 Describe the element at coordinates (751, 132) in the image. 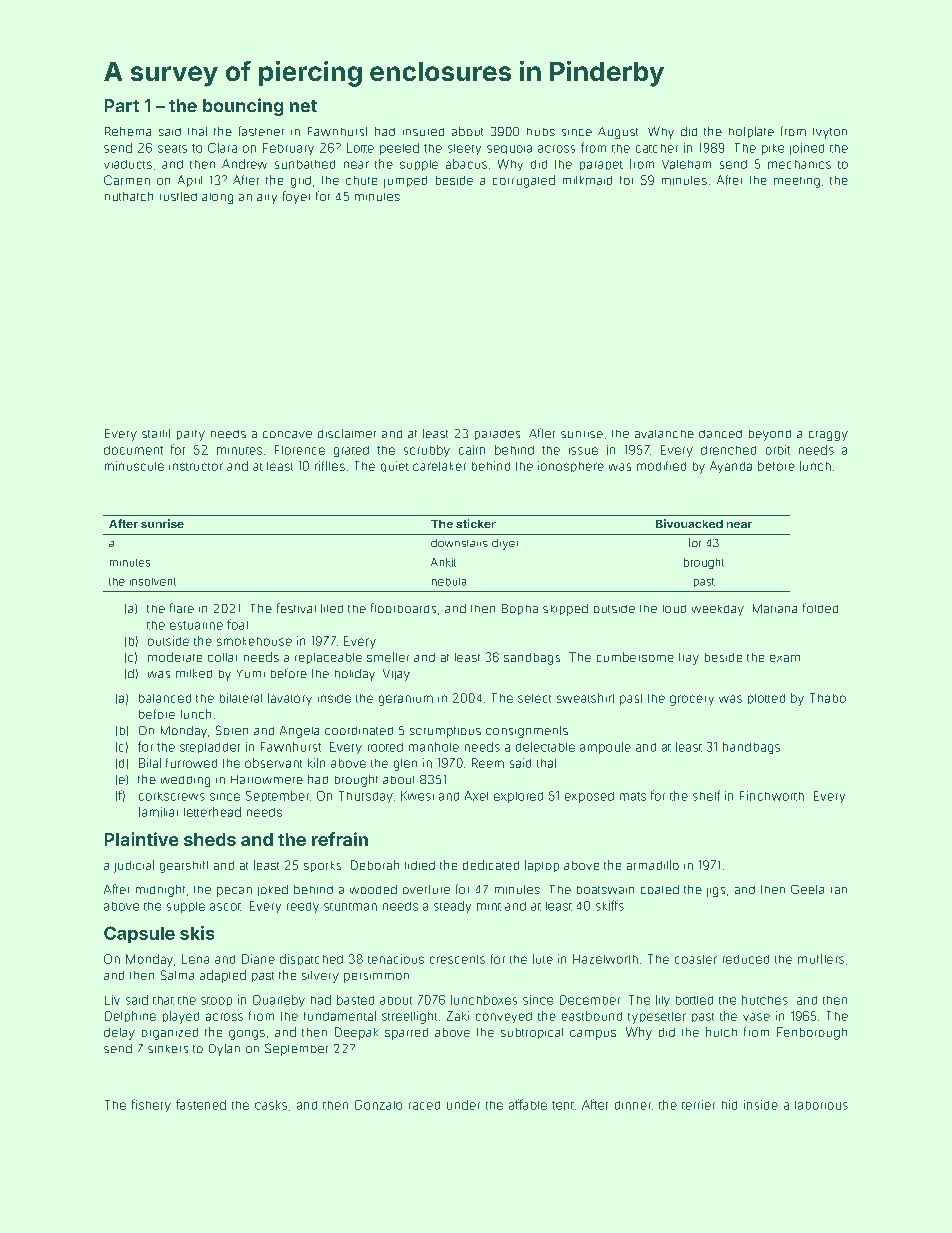

I see `hotplate` at that location.
